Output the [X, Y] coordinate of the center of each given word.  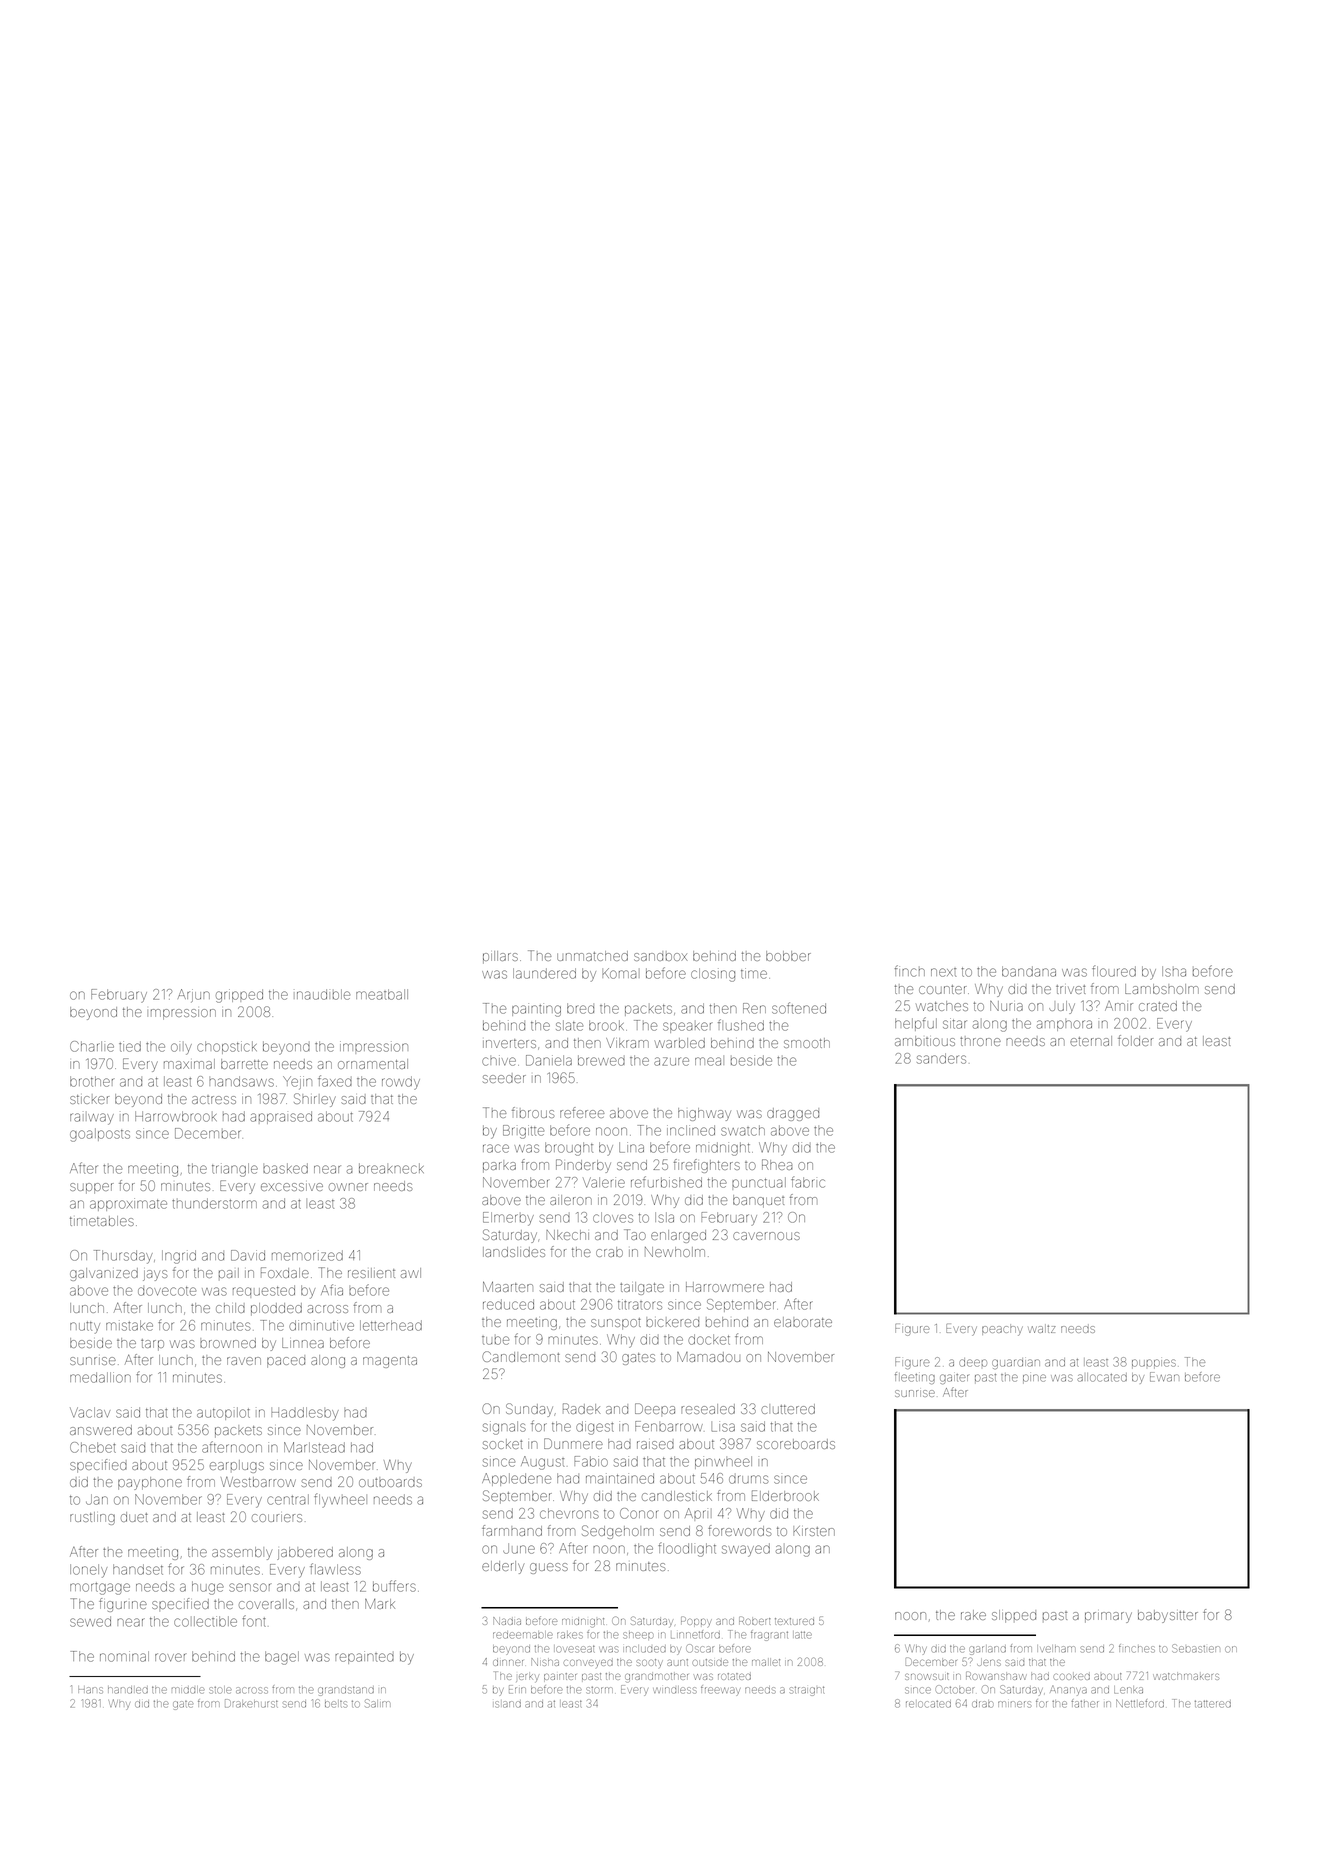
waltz [1042, 1328]
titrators [640, 1304]
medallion [100, 1377]
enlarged [678, 1236]
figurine [123, 1605]
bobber [788, 956]
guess [549, 1568]
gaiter [954, 1379]
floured [1114, 971]
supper [92, 1188]
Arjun [194, 996]
